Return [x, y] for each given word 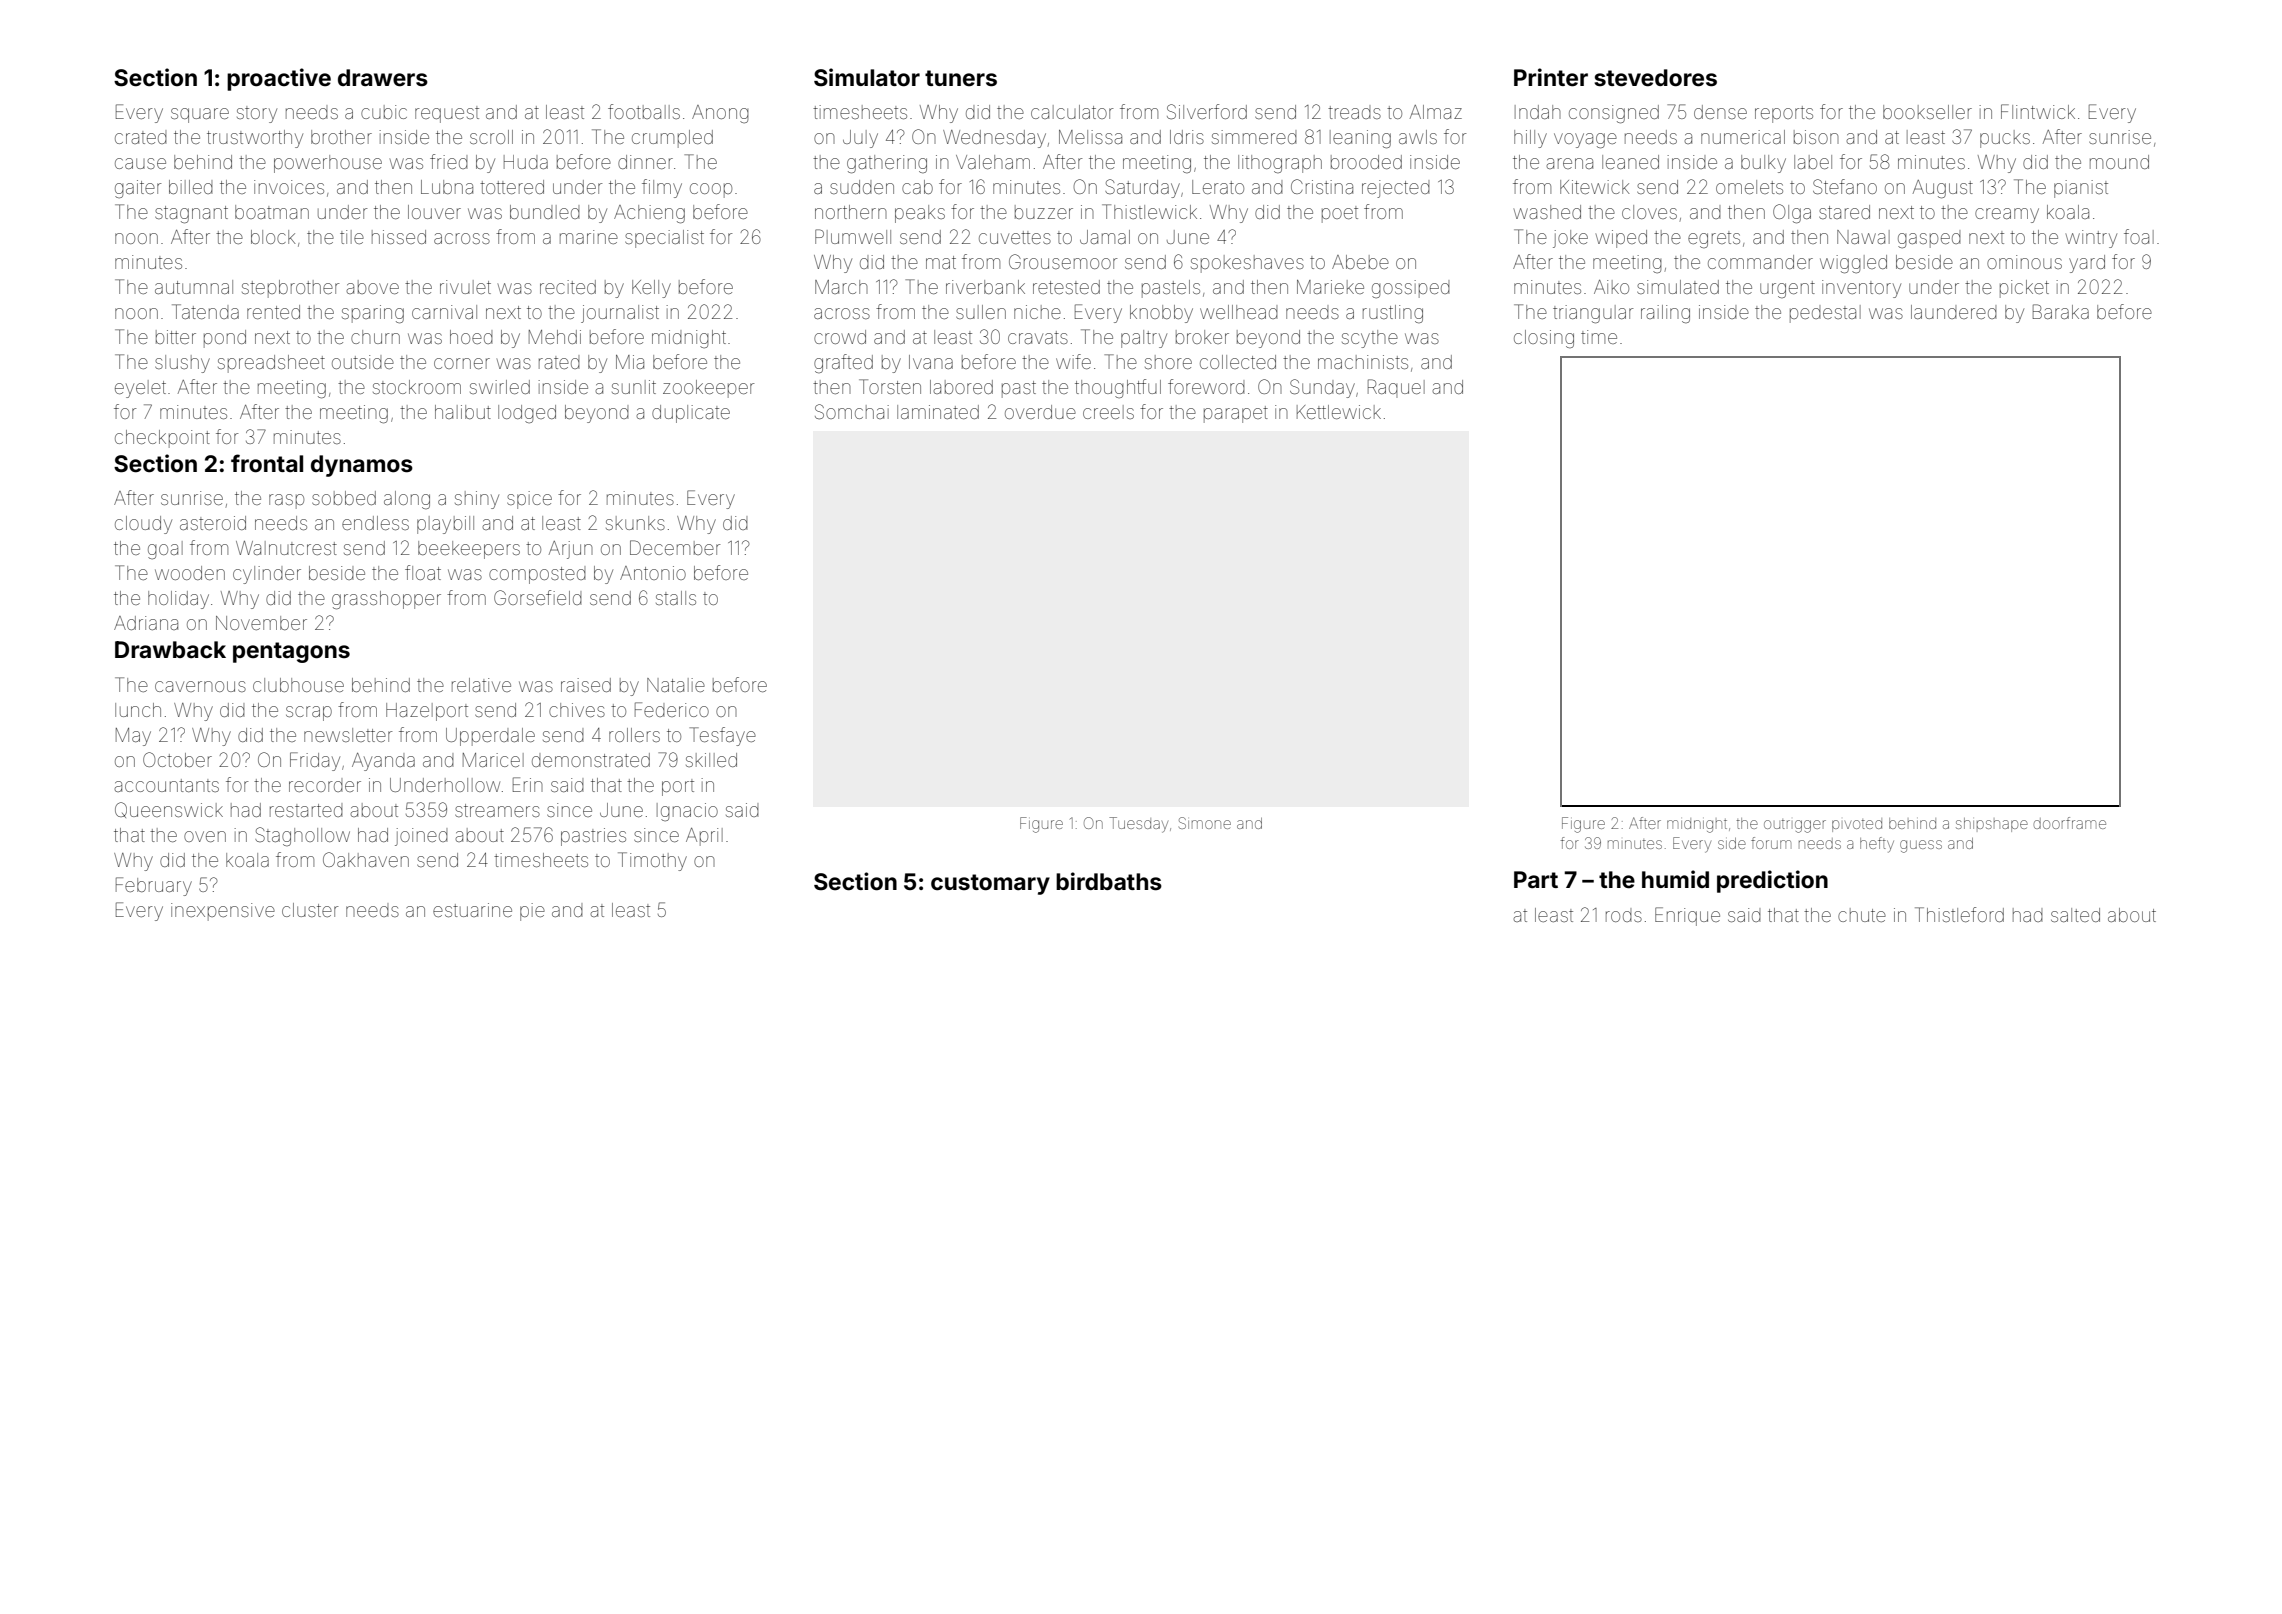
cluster [310, 910]
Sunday [1322, 388]
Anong [720, 114]
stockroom [417, 387]
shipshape [1992, 825]
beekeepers [469, 550]
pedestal [1825, 314]
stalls [676, 598]
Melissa [1090, 137]
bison [1816, 137]
